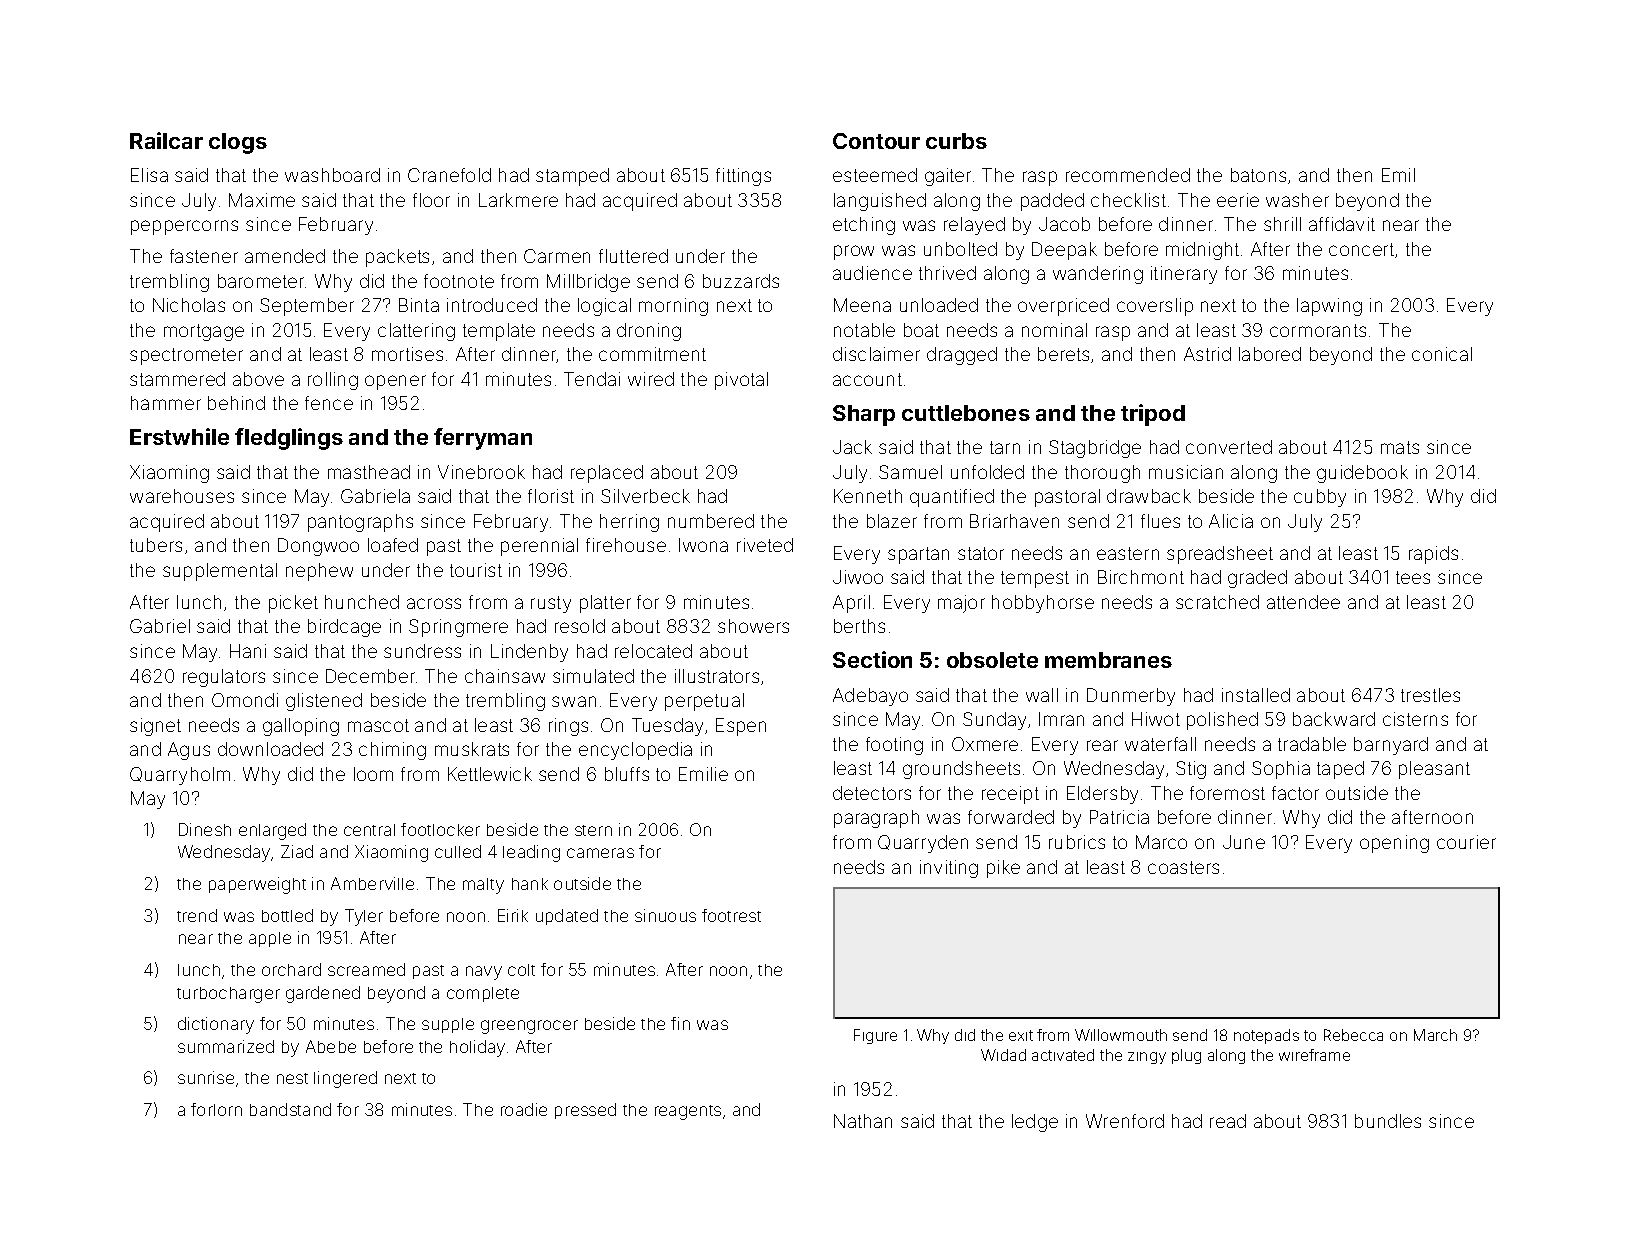 The width and height of the image is (1630, 1260). What do you see at coordinates (1329, 307) in the image?
I see `lapwing` at bounding box center [1329, 307].
